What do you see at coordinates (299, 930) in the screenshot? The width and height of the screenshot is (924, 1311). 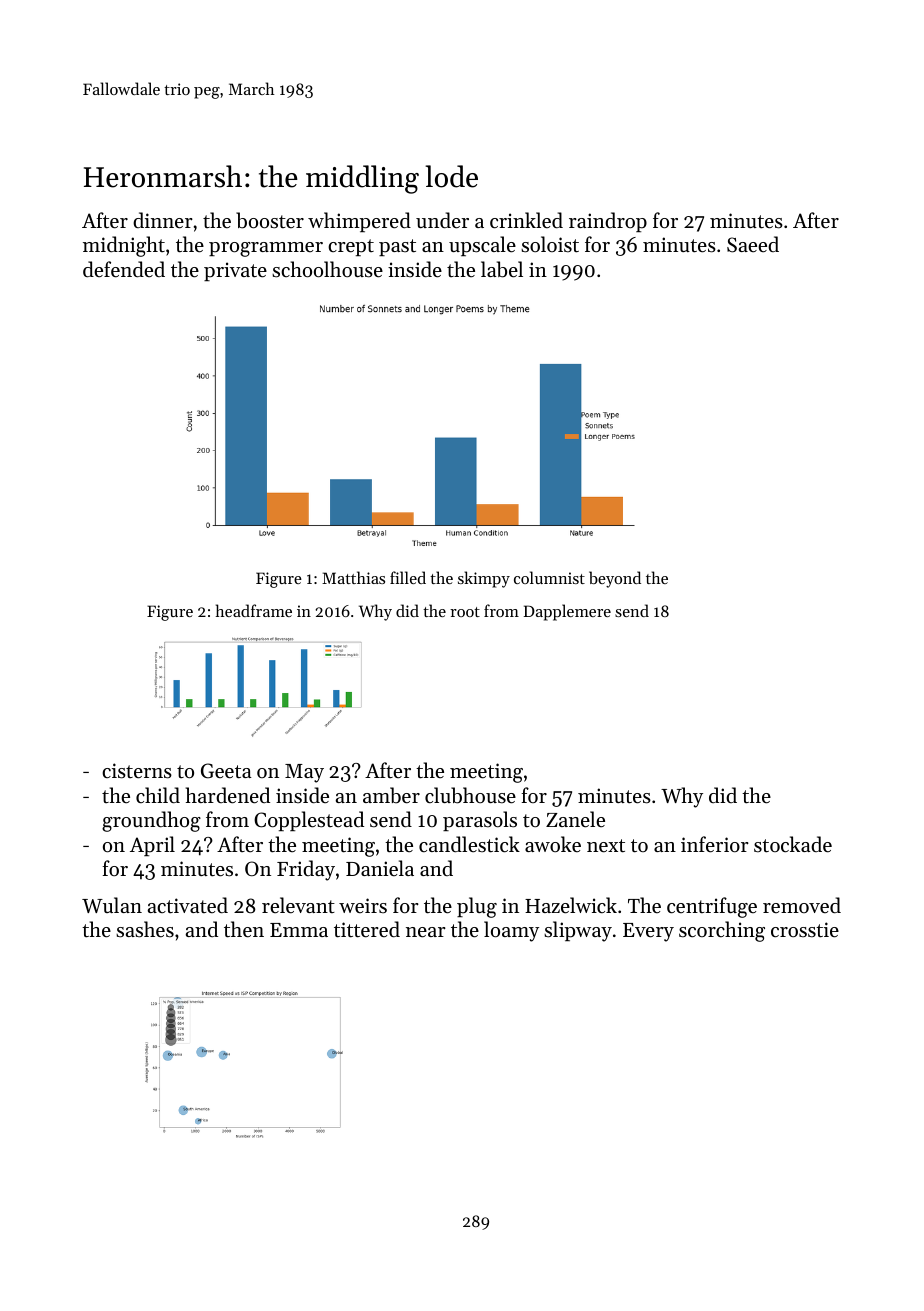 I see `Emma` at bounding box center [299, 930].
